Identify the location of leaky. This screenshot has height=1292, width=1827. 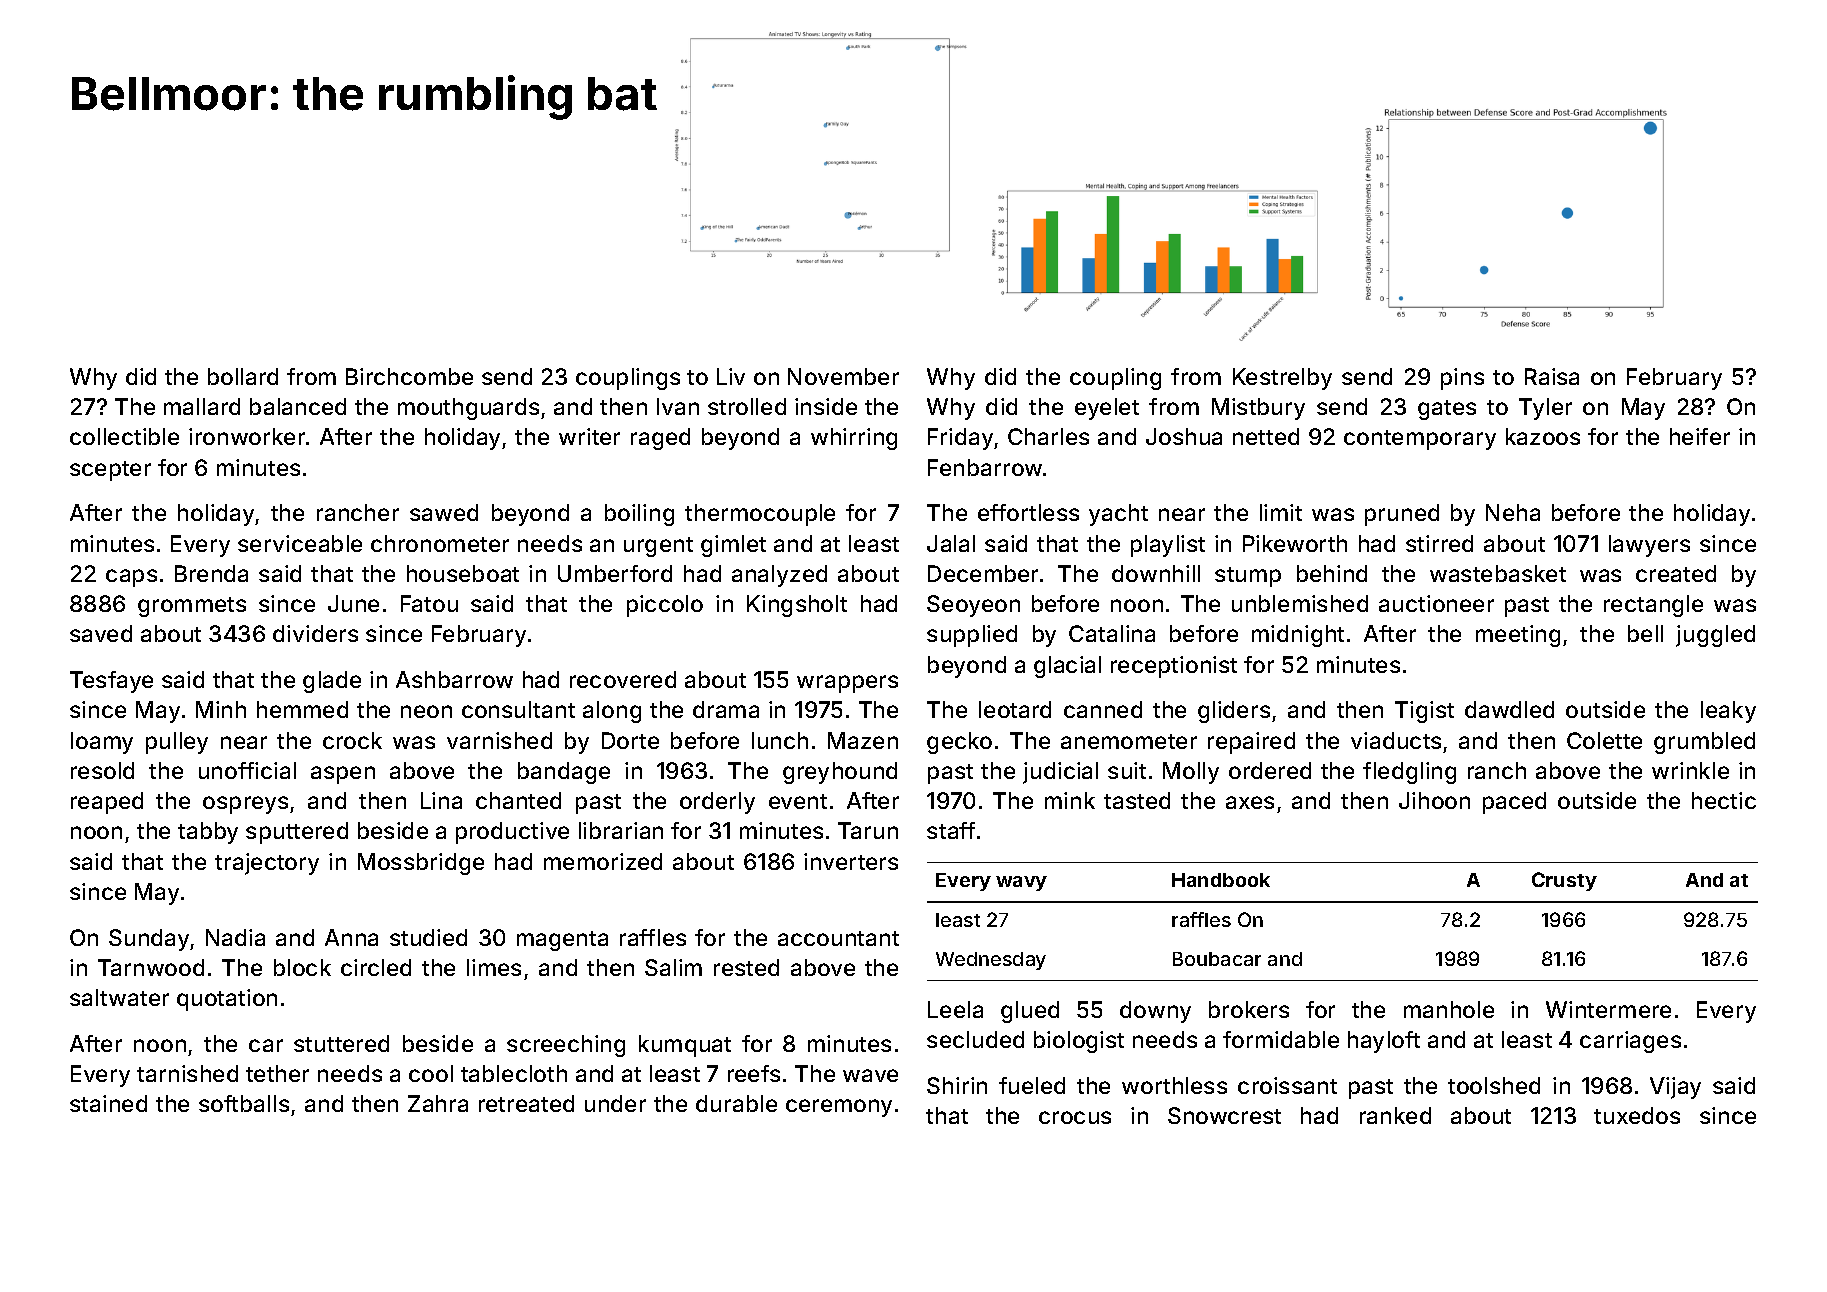
(1728, 712).
